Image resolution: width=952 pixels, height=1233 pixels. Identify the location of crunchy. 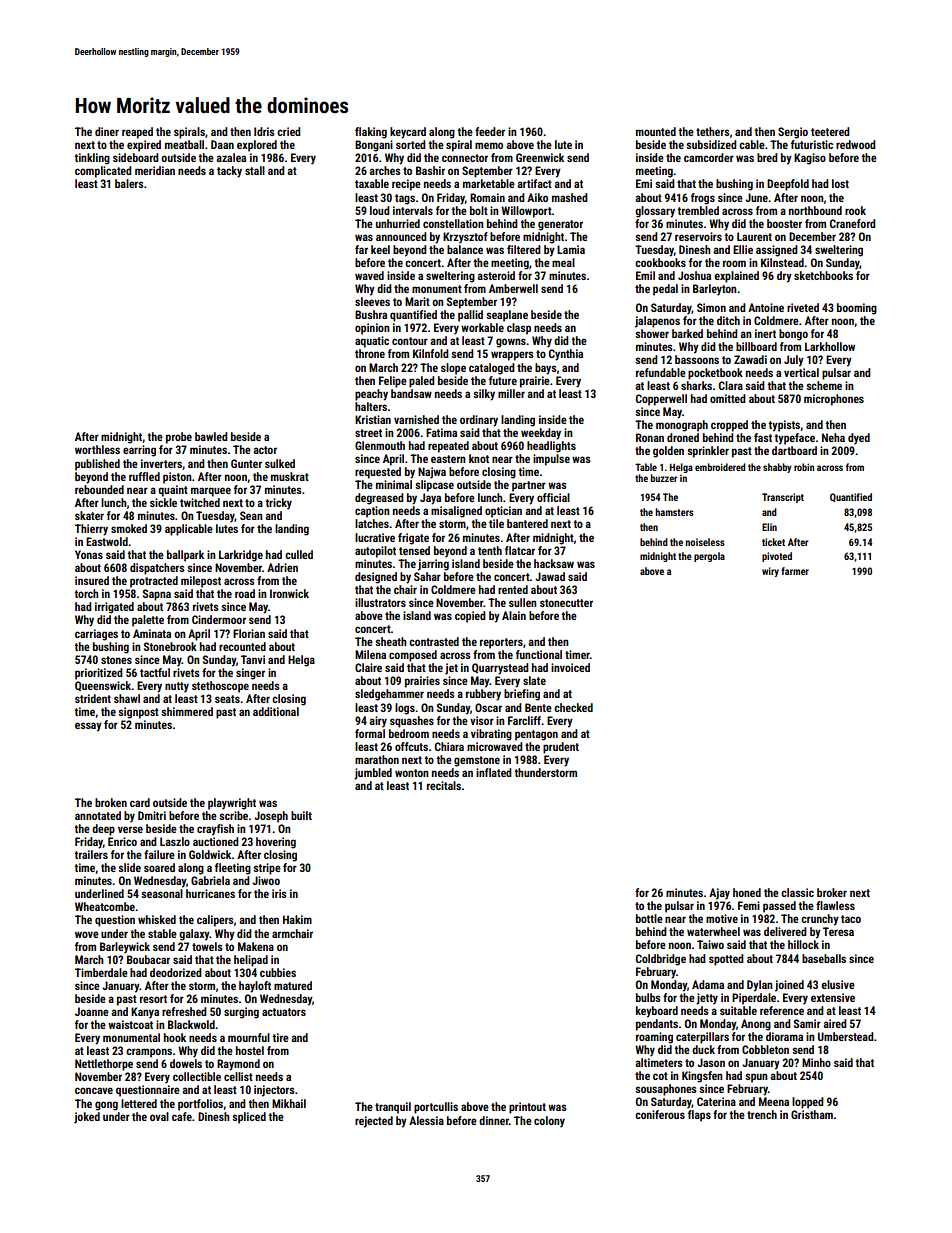
(820, 920).
